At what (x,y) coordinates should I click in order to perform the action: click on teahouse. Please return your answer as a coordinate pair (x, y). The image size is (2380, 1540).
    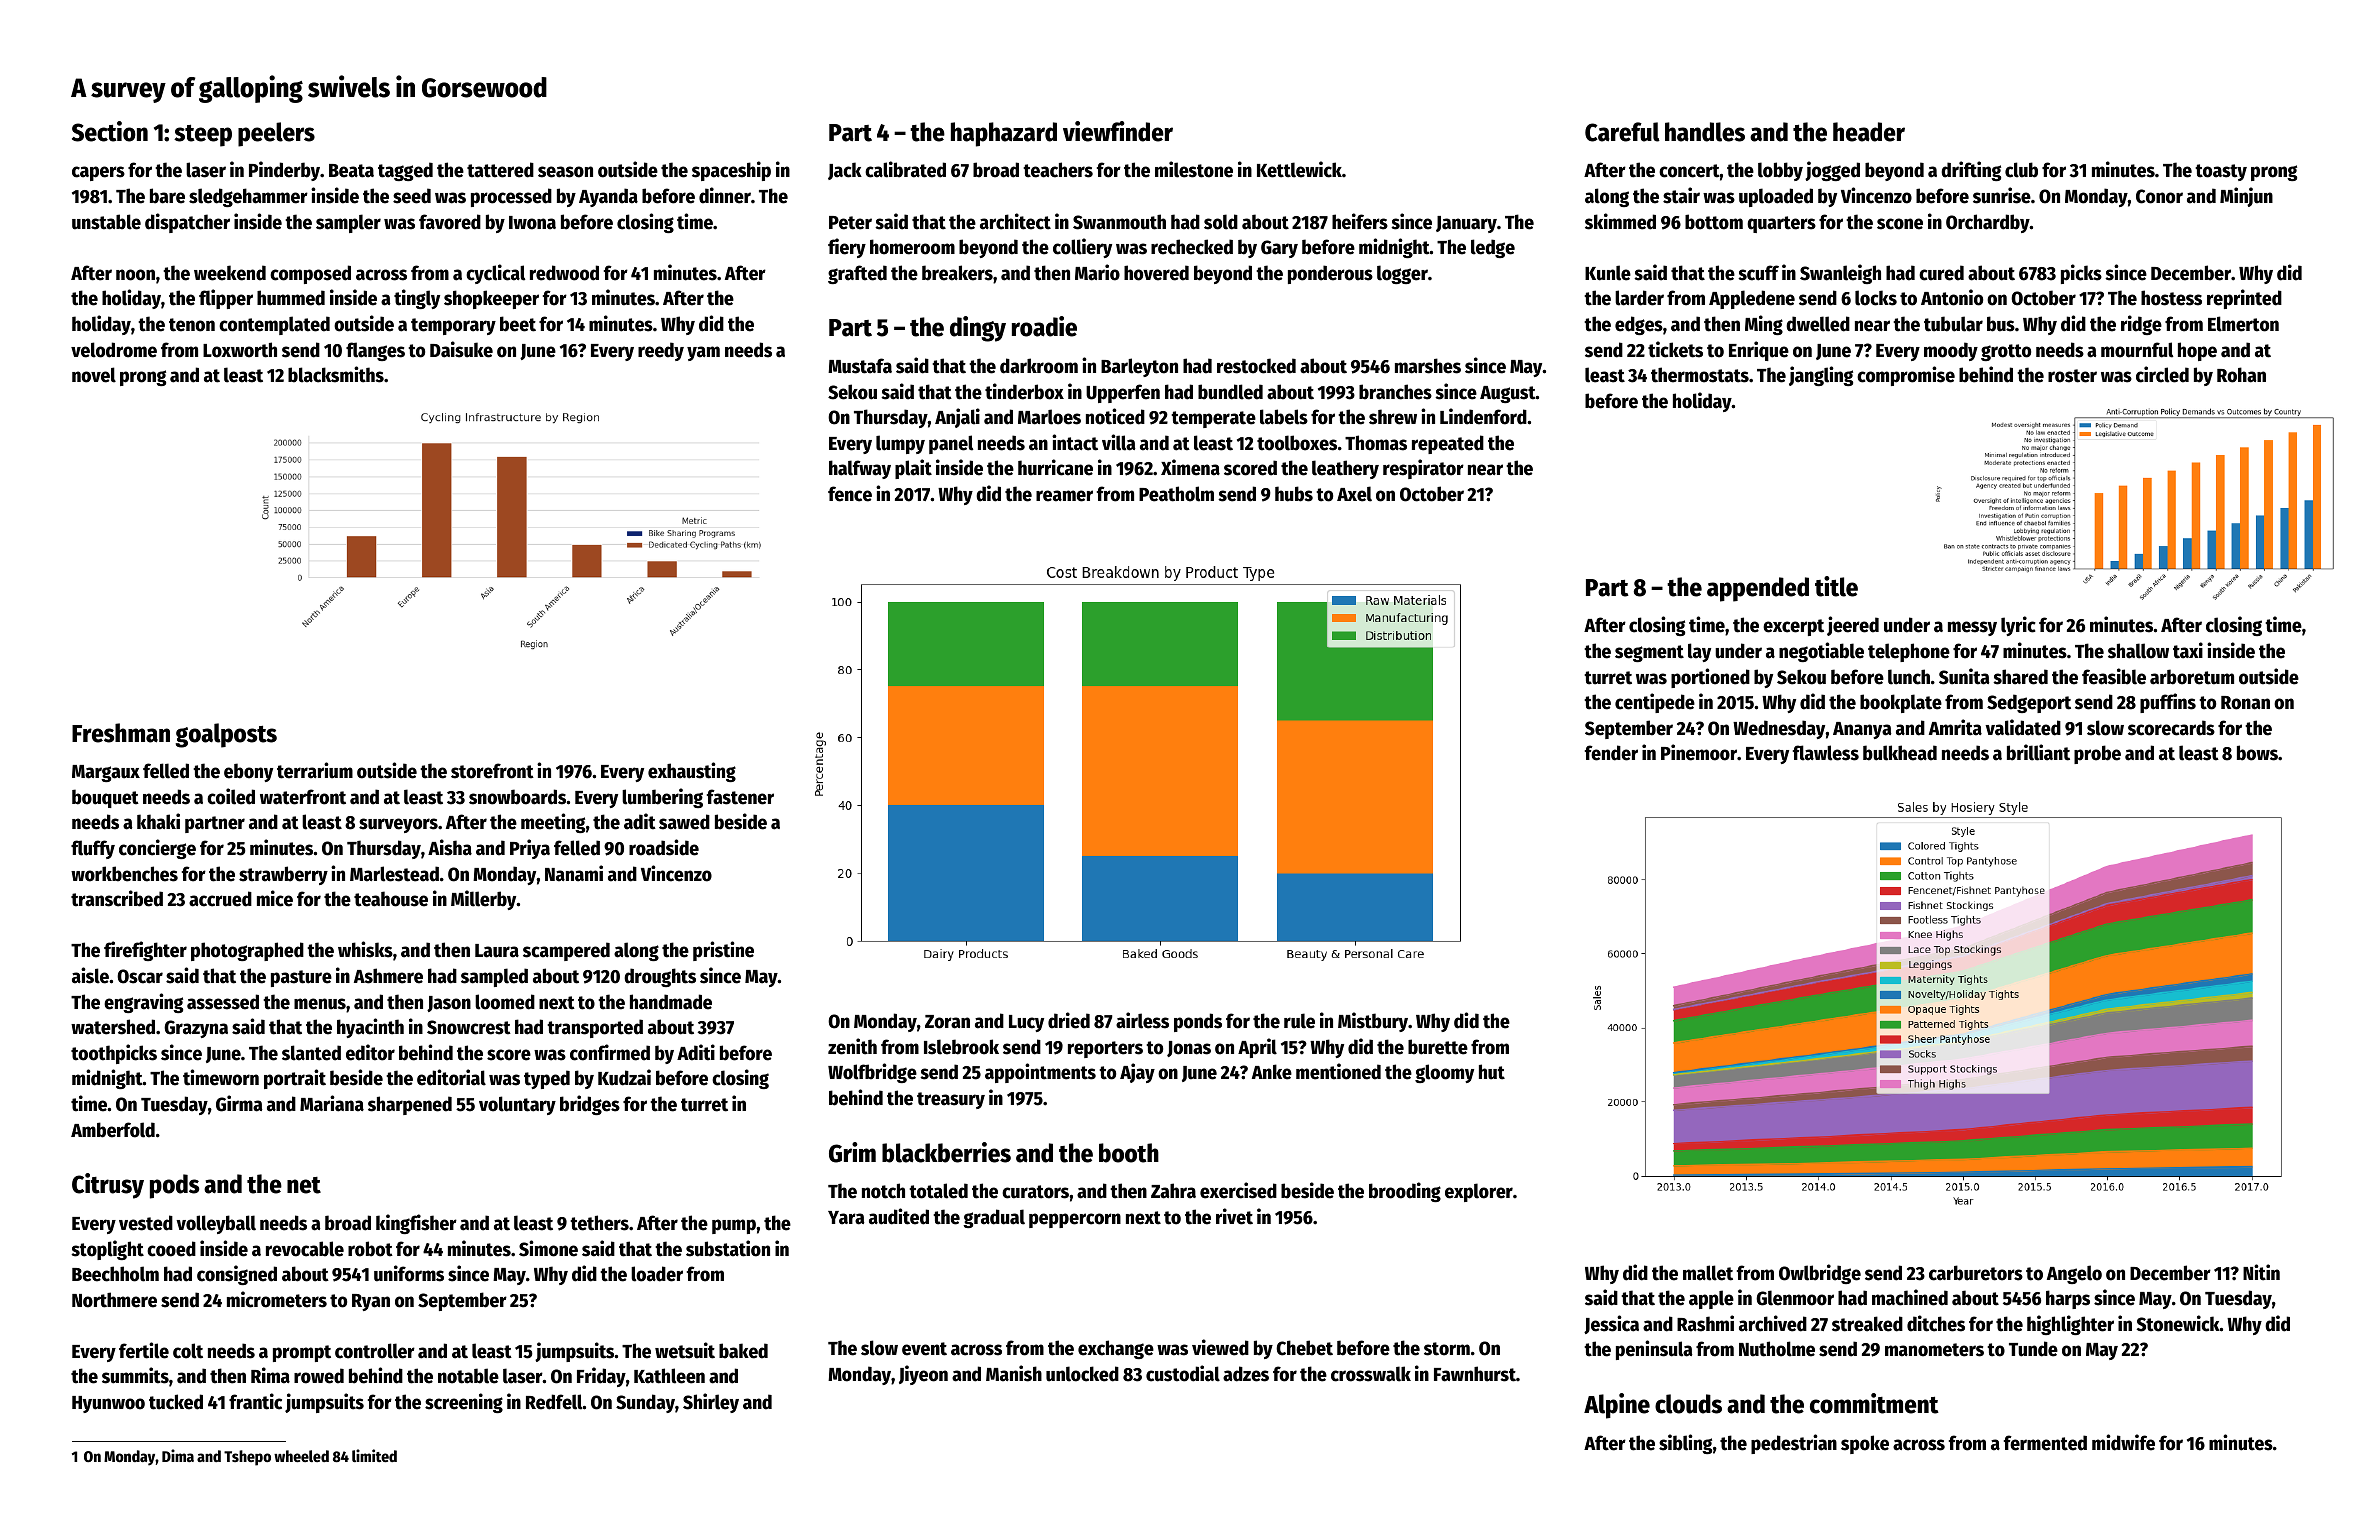
    Looking at the image, I should click on (391, 899).
